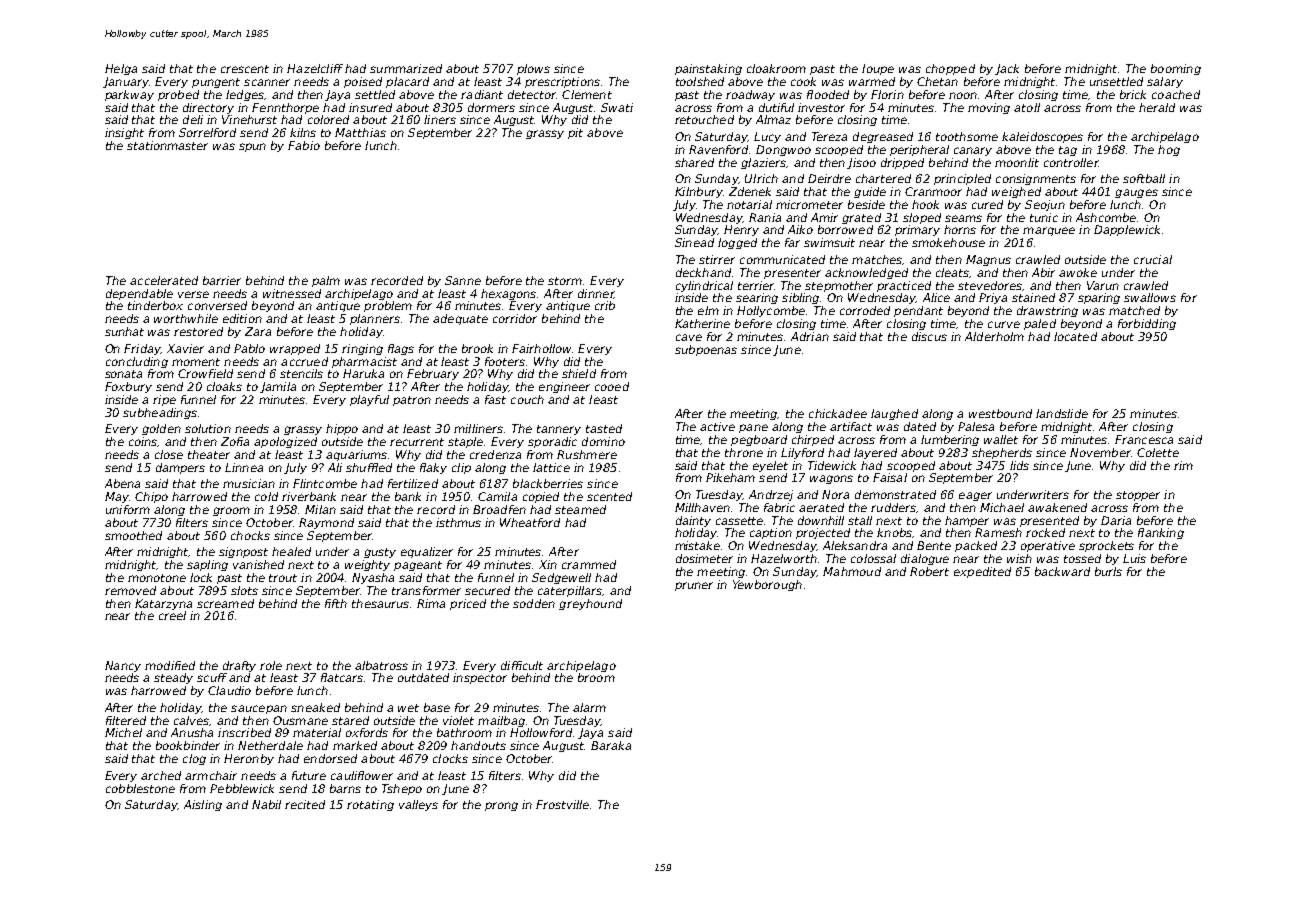 The height and width of the screenshot is (924, 1308). Describe the element at coordinates (1007, 69) in the screenshot. I see `Jack` at that location.
